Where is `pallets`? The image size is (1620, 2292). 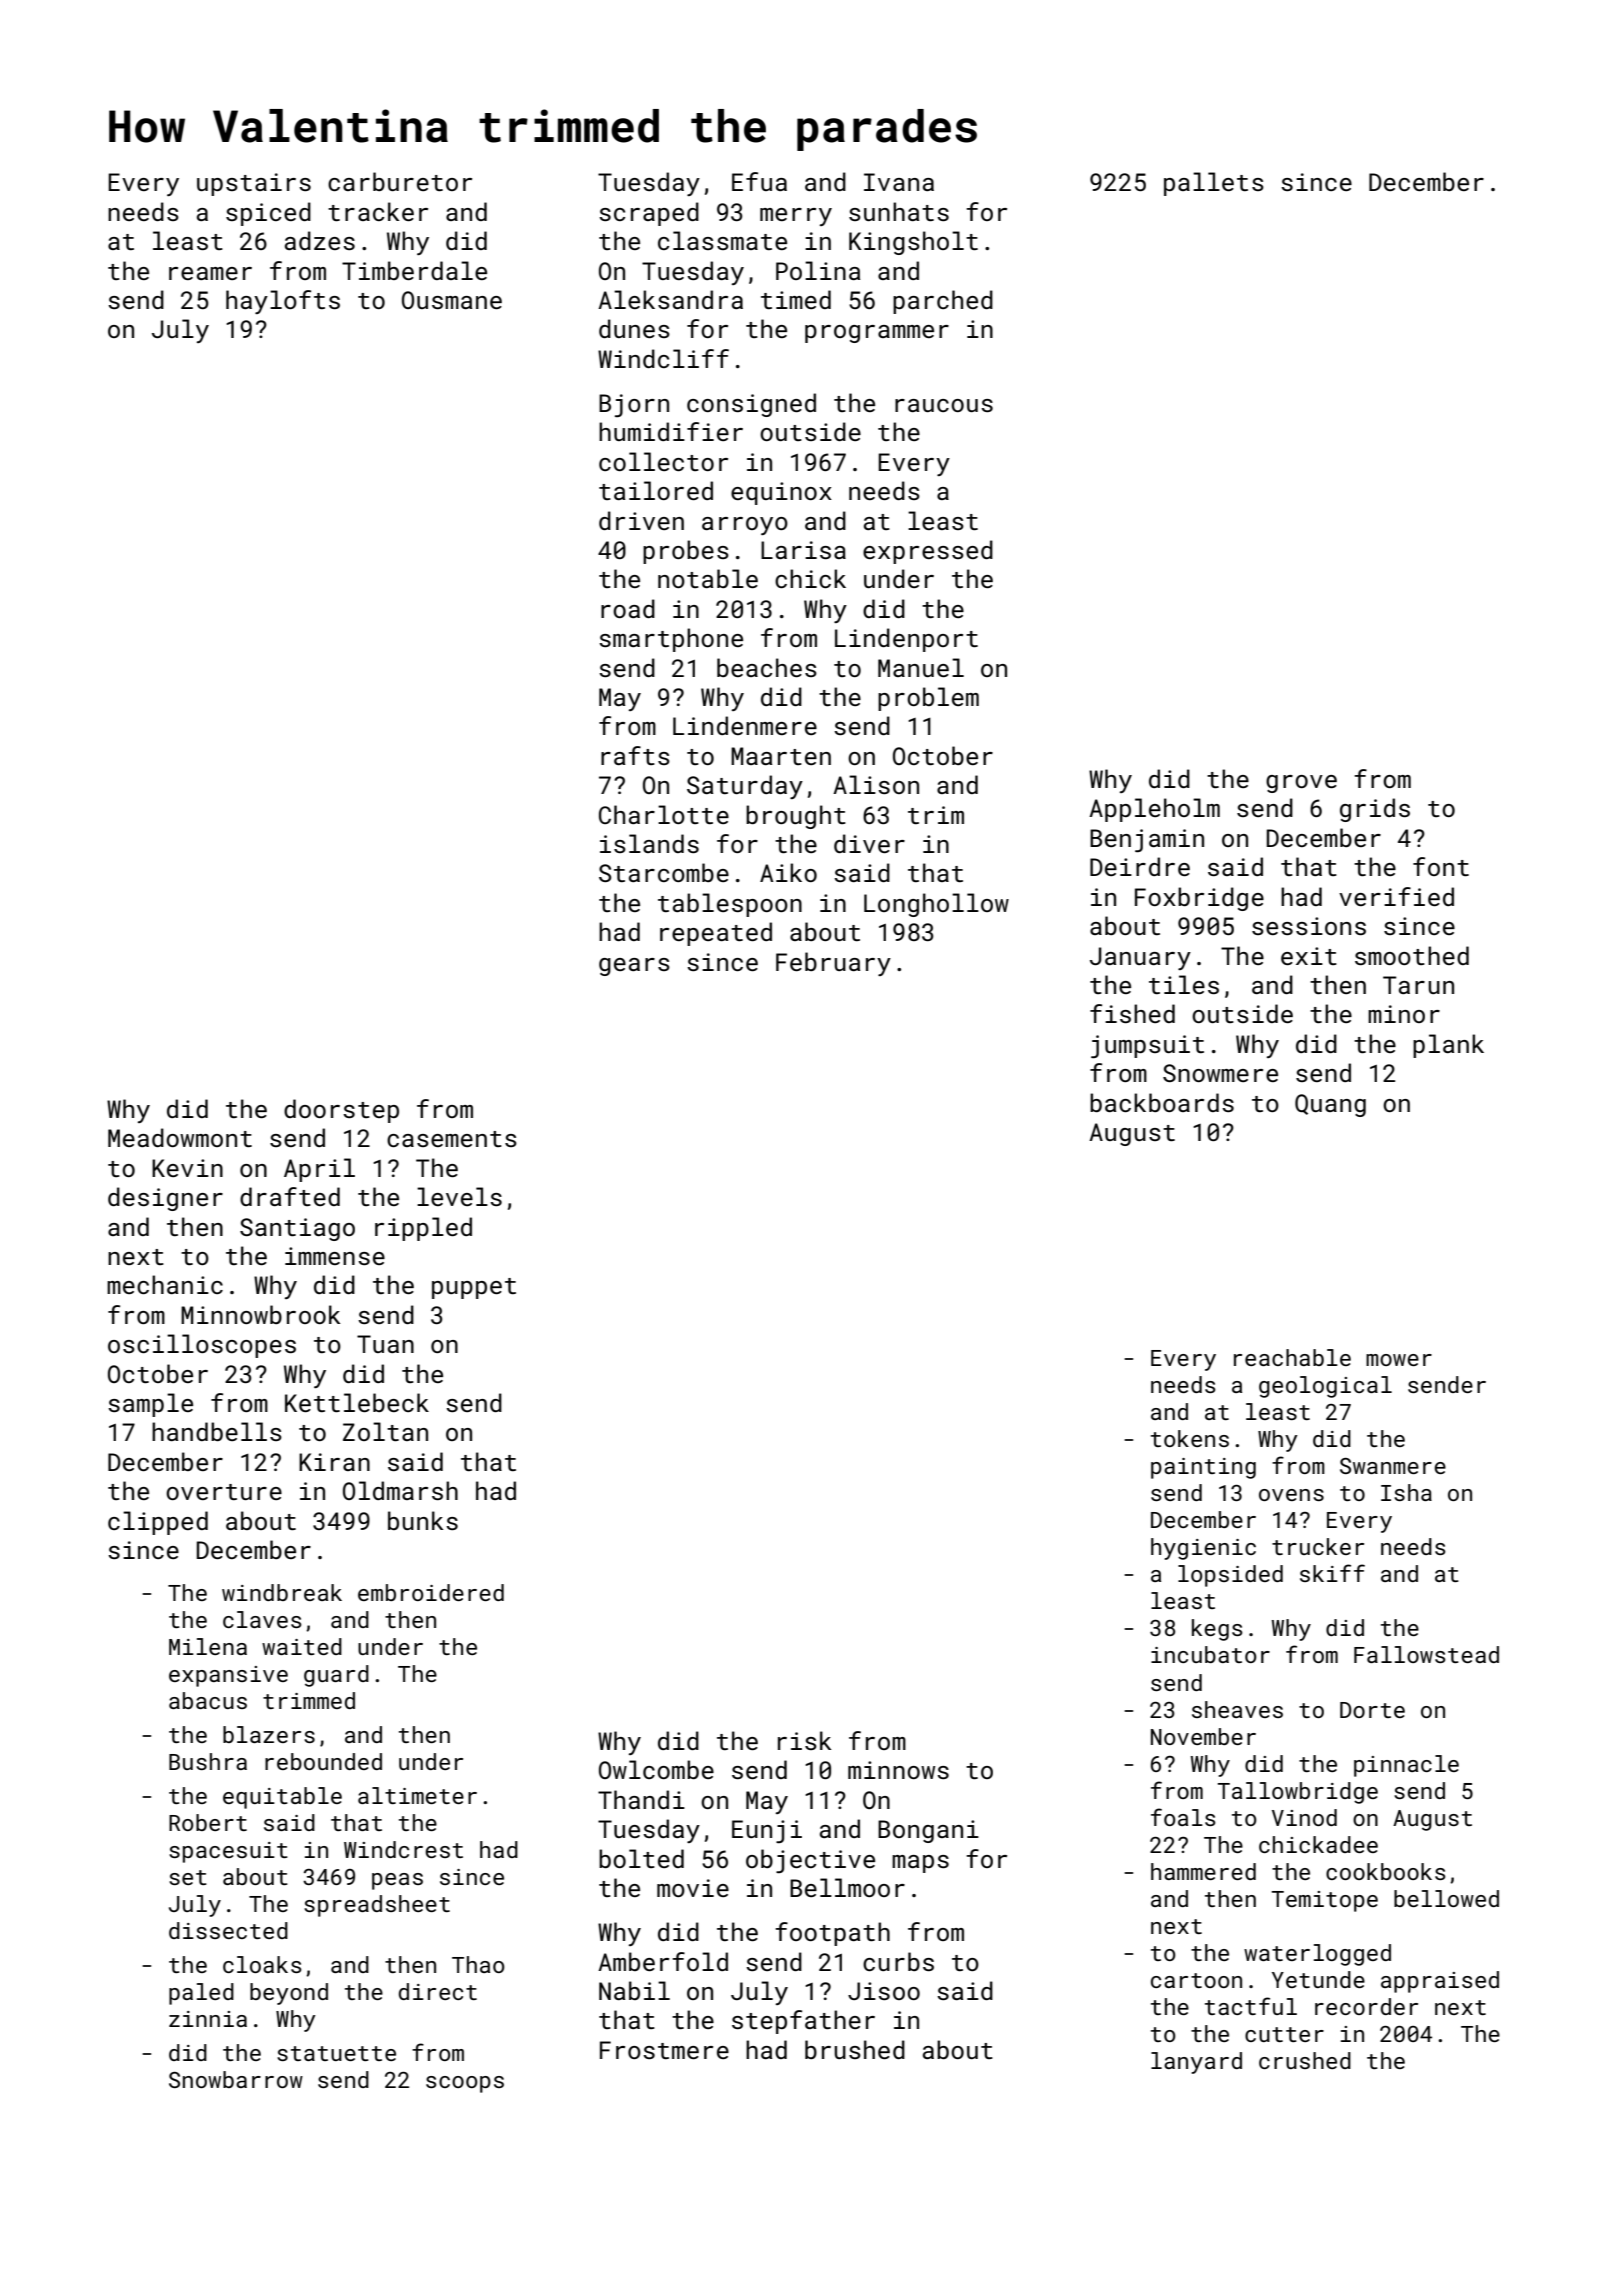
pallets is located at coordinates (1214, 184).
